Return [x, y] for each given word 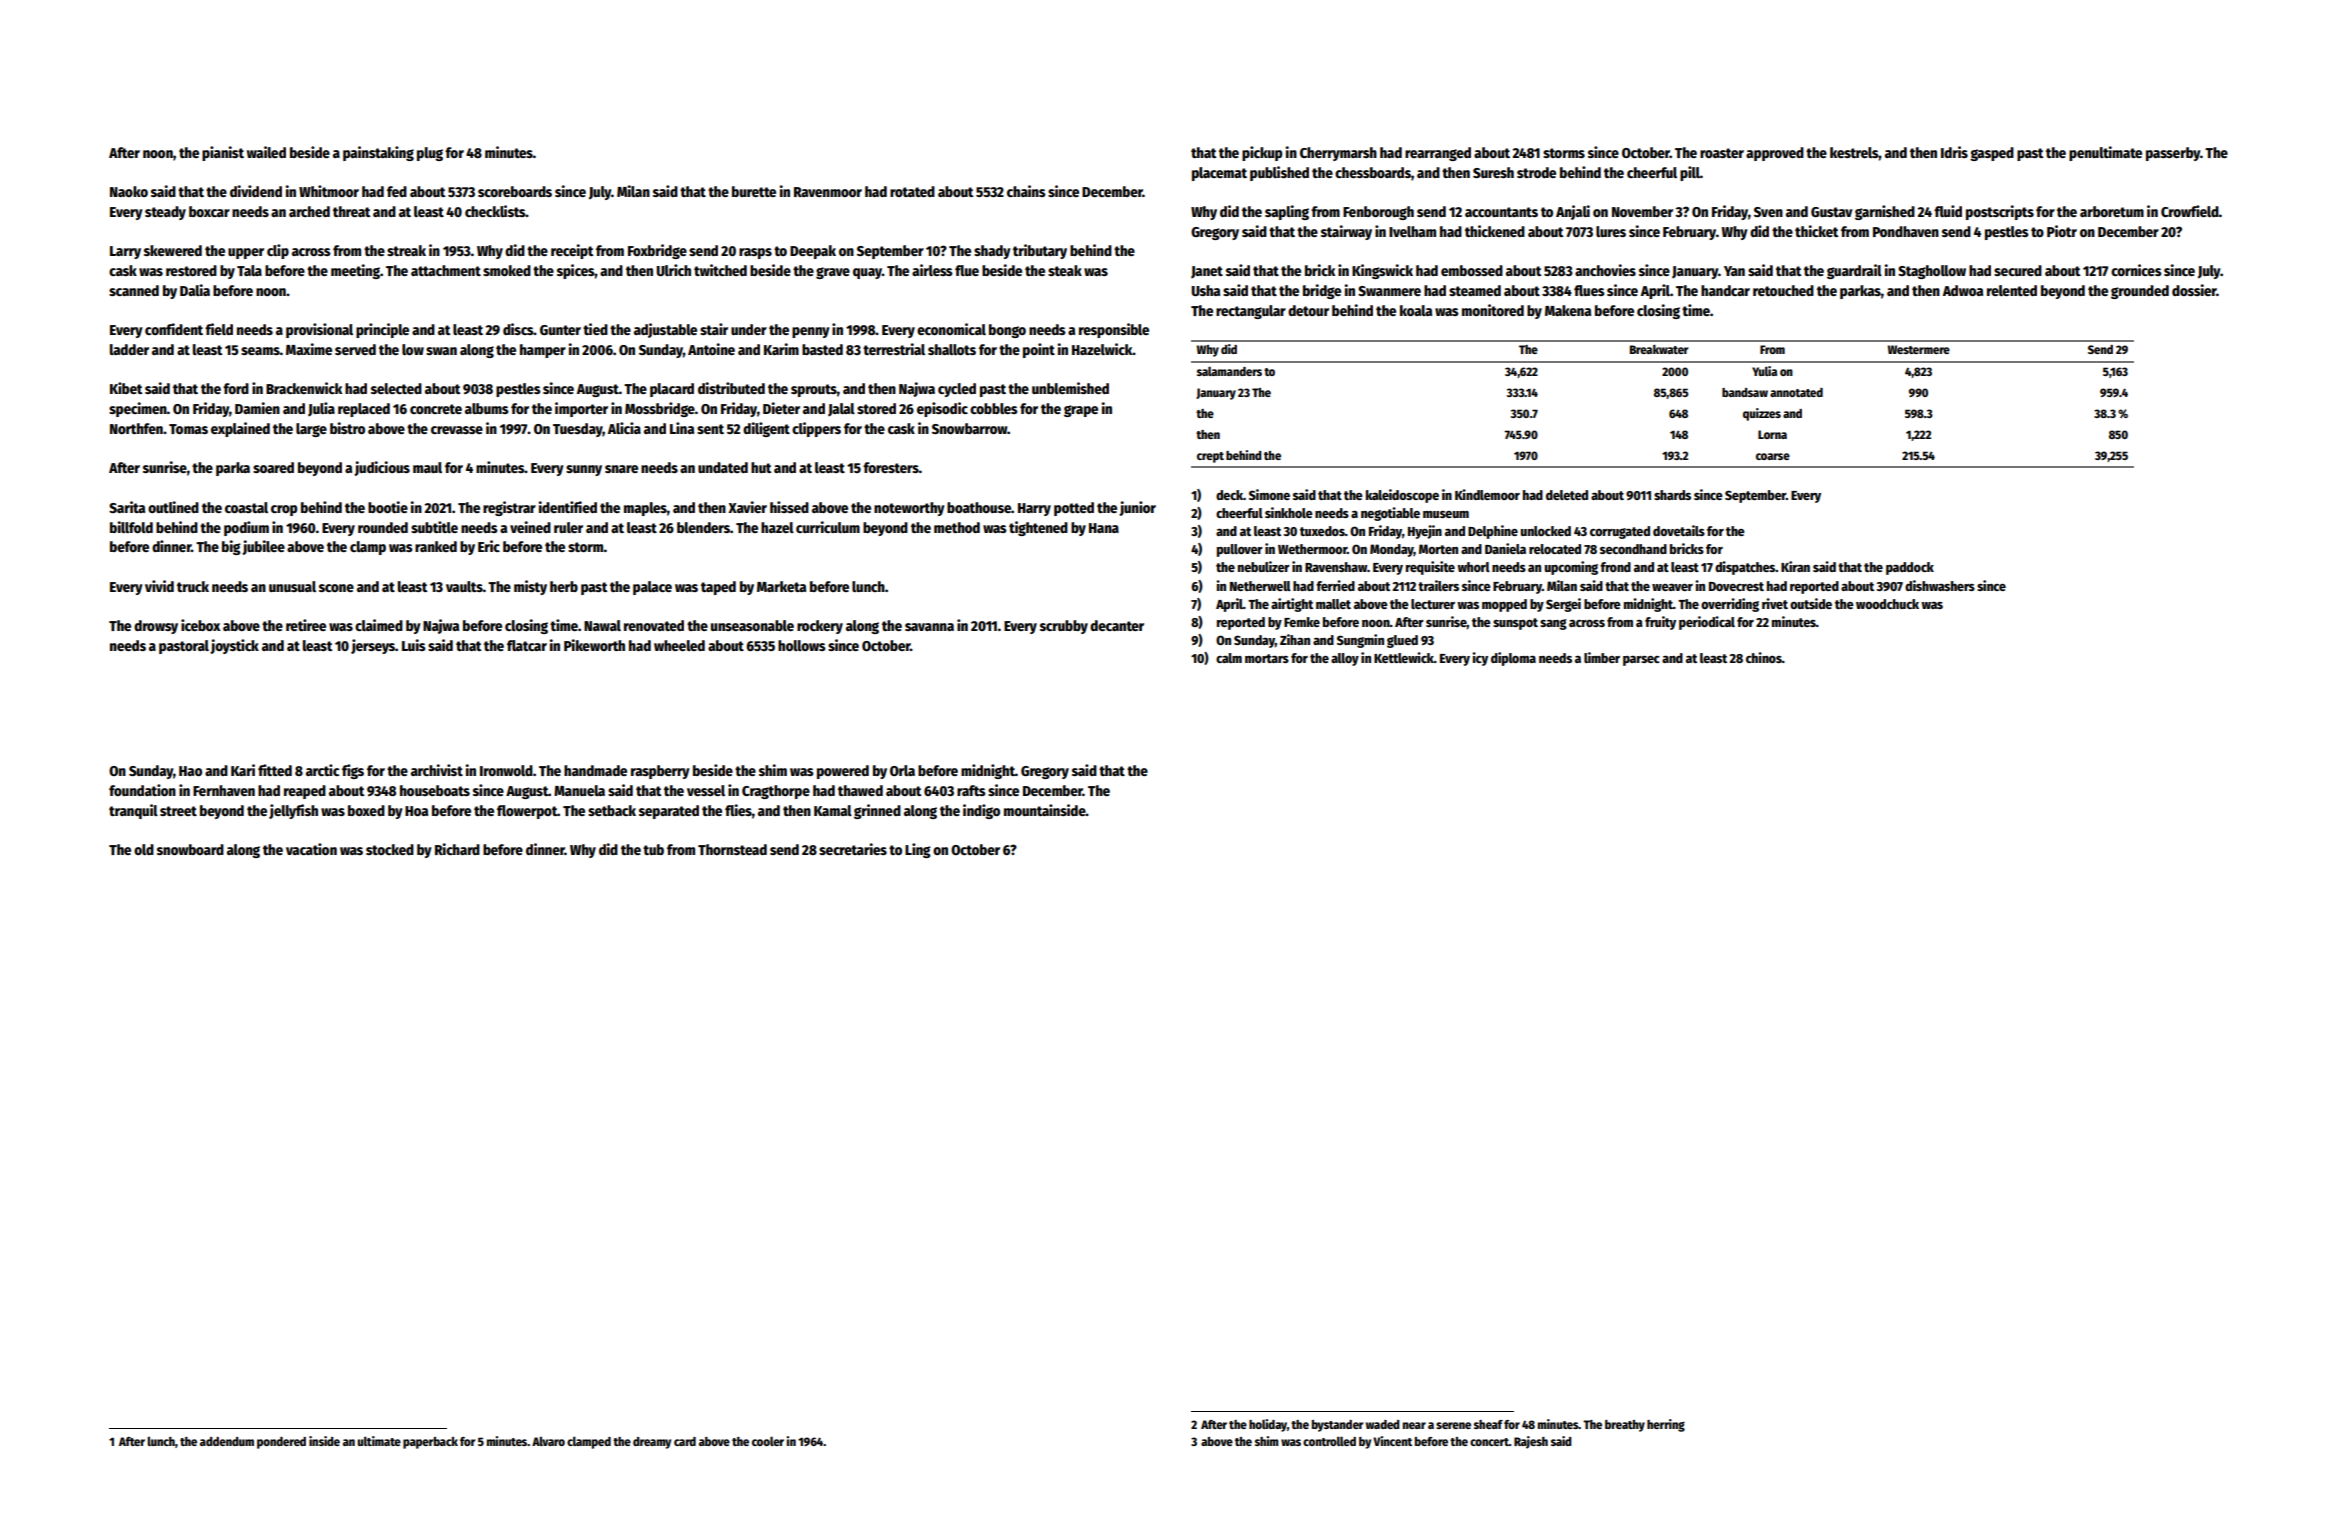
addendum [227, 1441]
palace [652, 588]
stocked [390, 849]
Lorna [1772, 434]
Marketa [781, 586]
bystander [1337, 1426]
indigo [981, 811]
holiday [1268, 1425]
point [1039, 350]
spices [575, 271]
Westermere [1918, 349]
